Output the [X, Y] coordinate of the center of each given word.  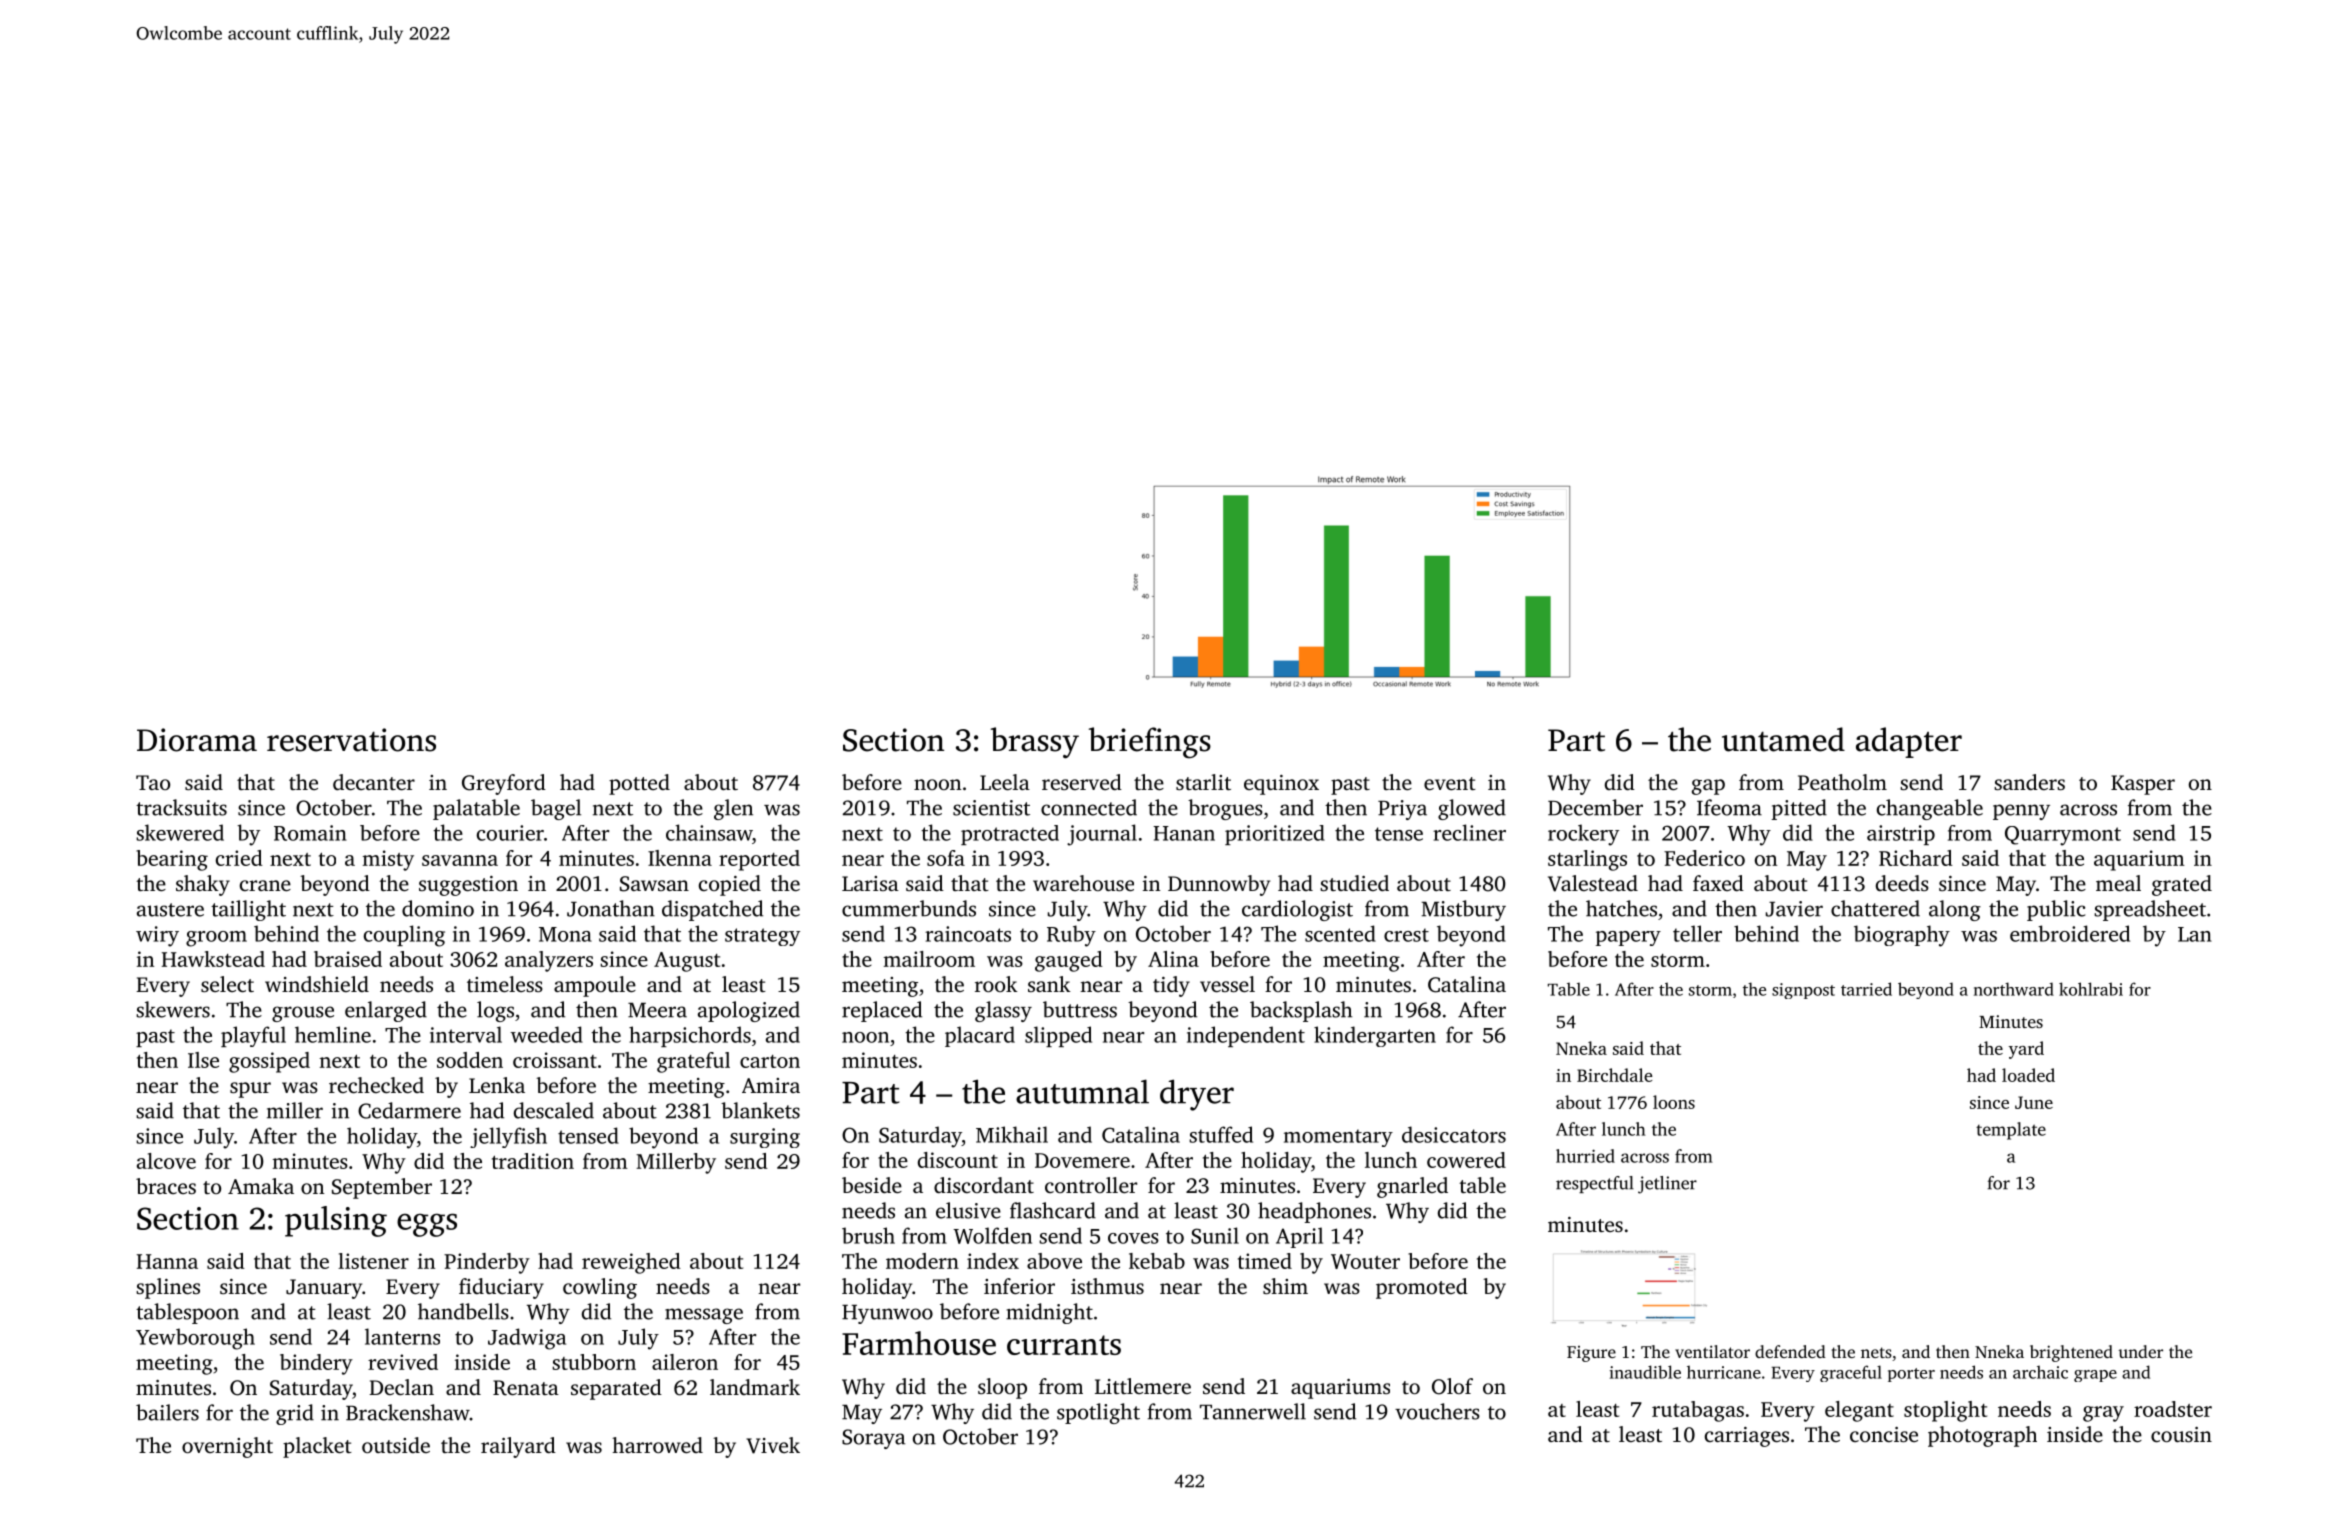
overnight [227, 1447]
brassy [1035, 743]
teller [1697, 933]
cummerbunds [909, 908]
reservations [351, 740]
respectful [1595, 1184]
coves [1133, 1238]
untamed [1783, 739]
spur [250, 1090]
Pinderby [487, 1263]
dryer [1197, 1095]
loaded [2028, 1075]
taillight [248, 910]
